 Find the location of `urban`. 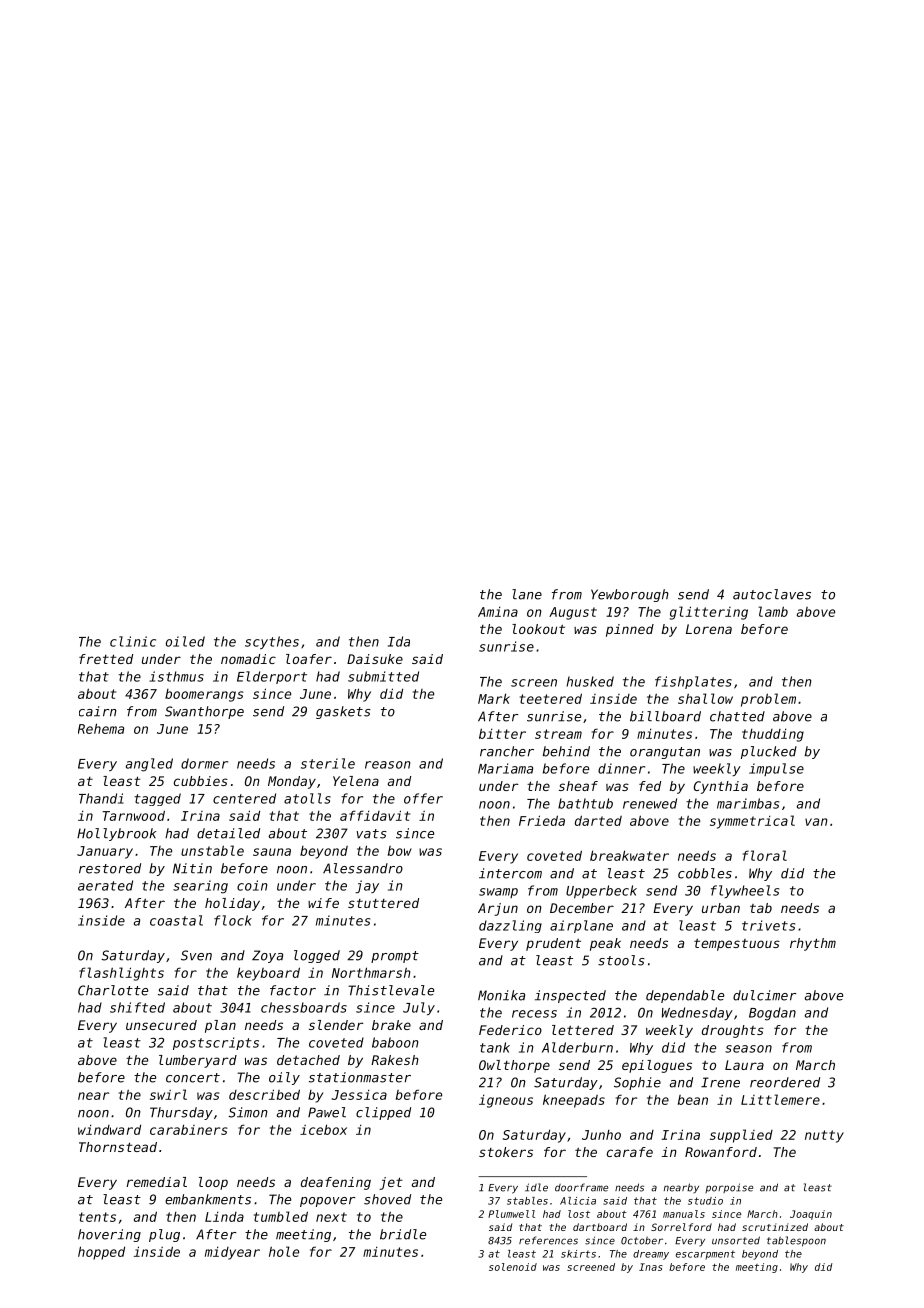

urban is located at coordinates (721, 908).
